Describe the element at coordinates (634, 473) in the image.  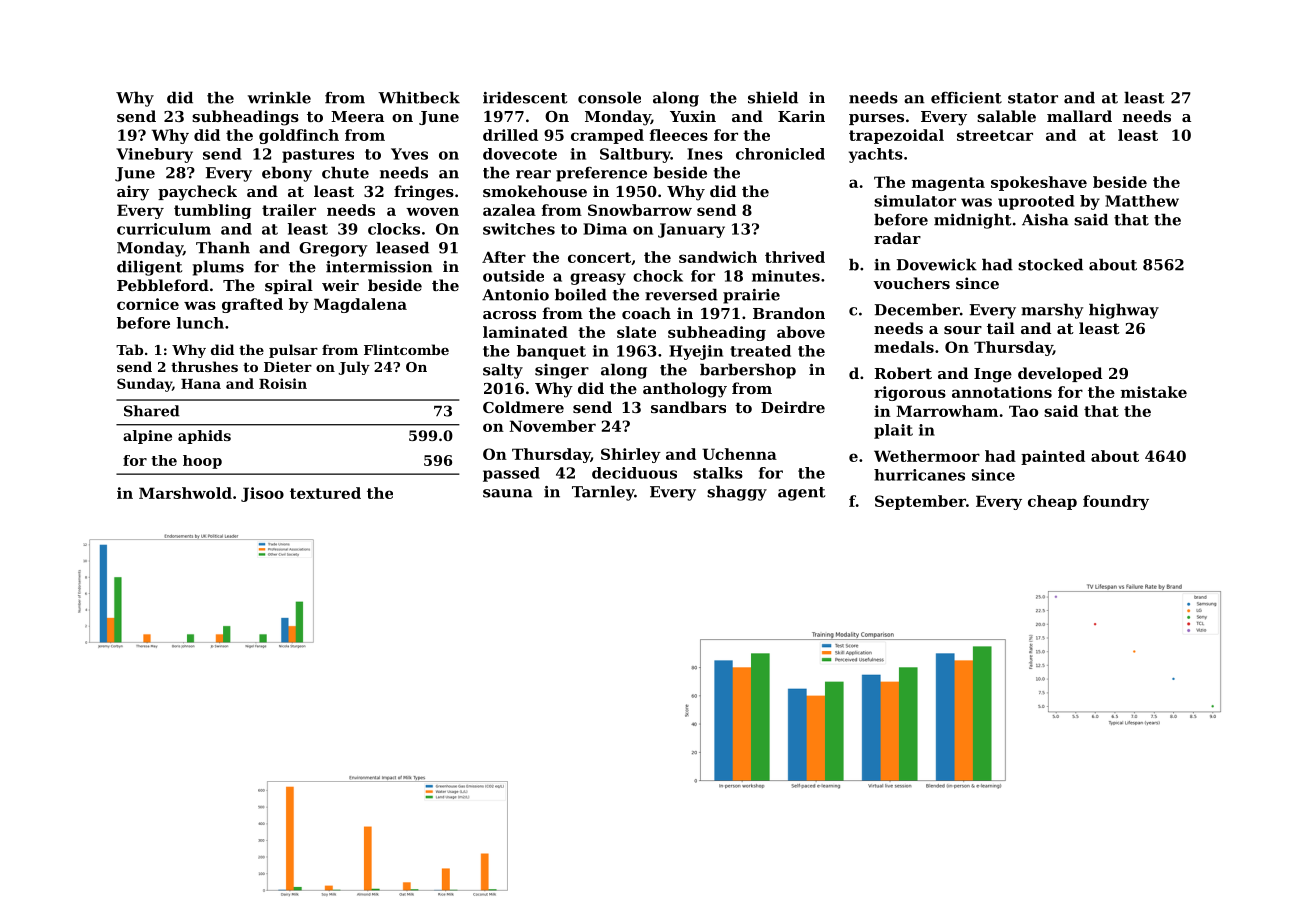
I see `deciduous` at that location.
